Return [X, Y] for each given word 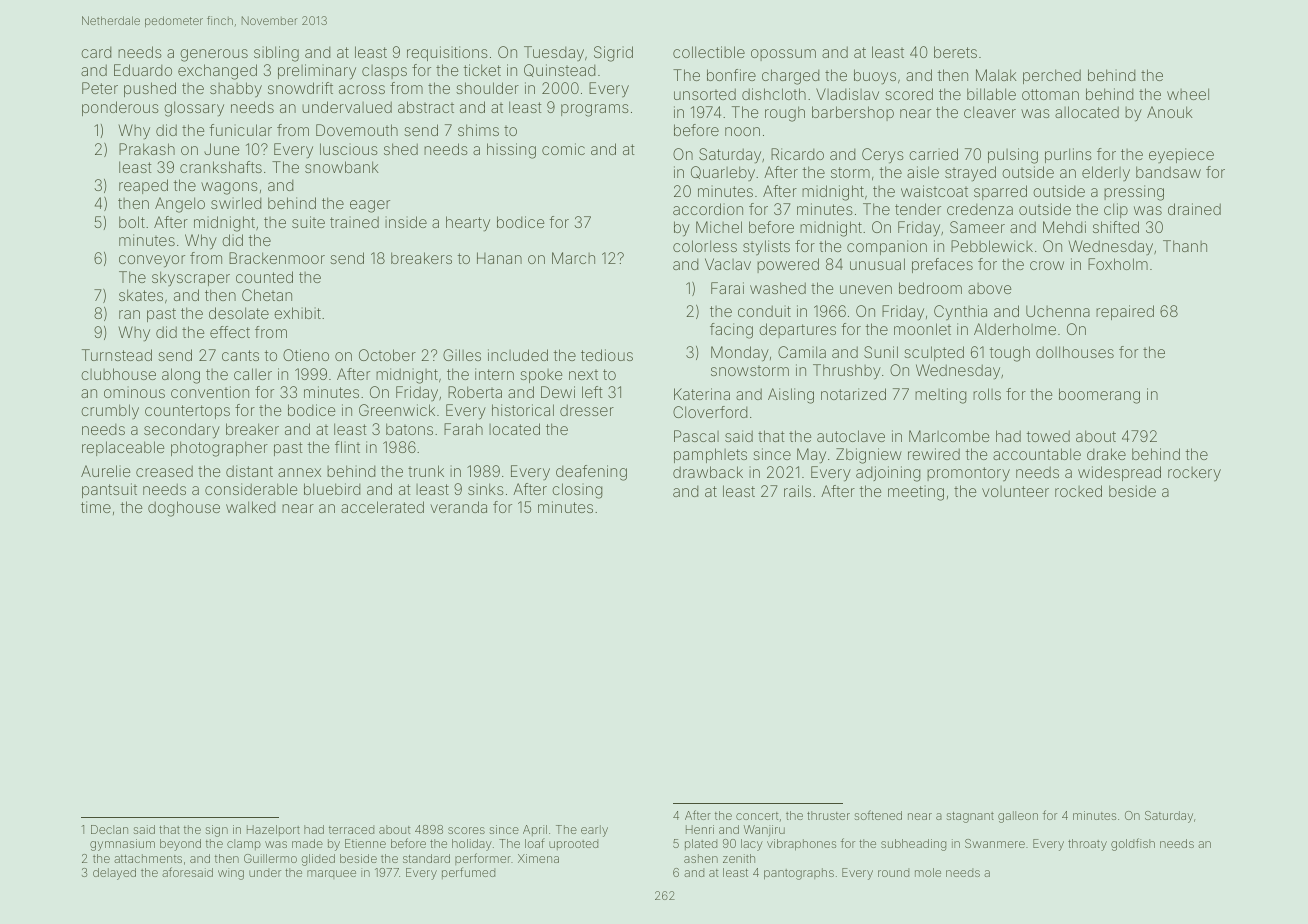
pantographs [799, 874]
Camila [802, 352]
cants [240, 355]
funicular [240, 130]
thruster [828, 815]
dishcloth [774, 94]
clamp [244, 844]
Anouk [1170, 112]
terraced [351, 829]
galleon [1018, 817]
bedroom [930, 288]
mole [928, 872]
